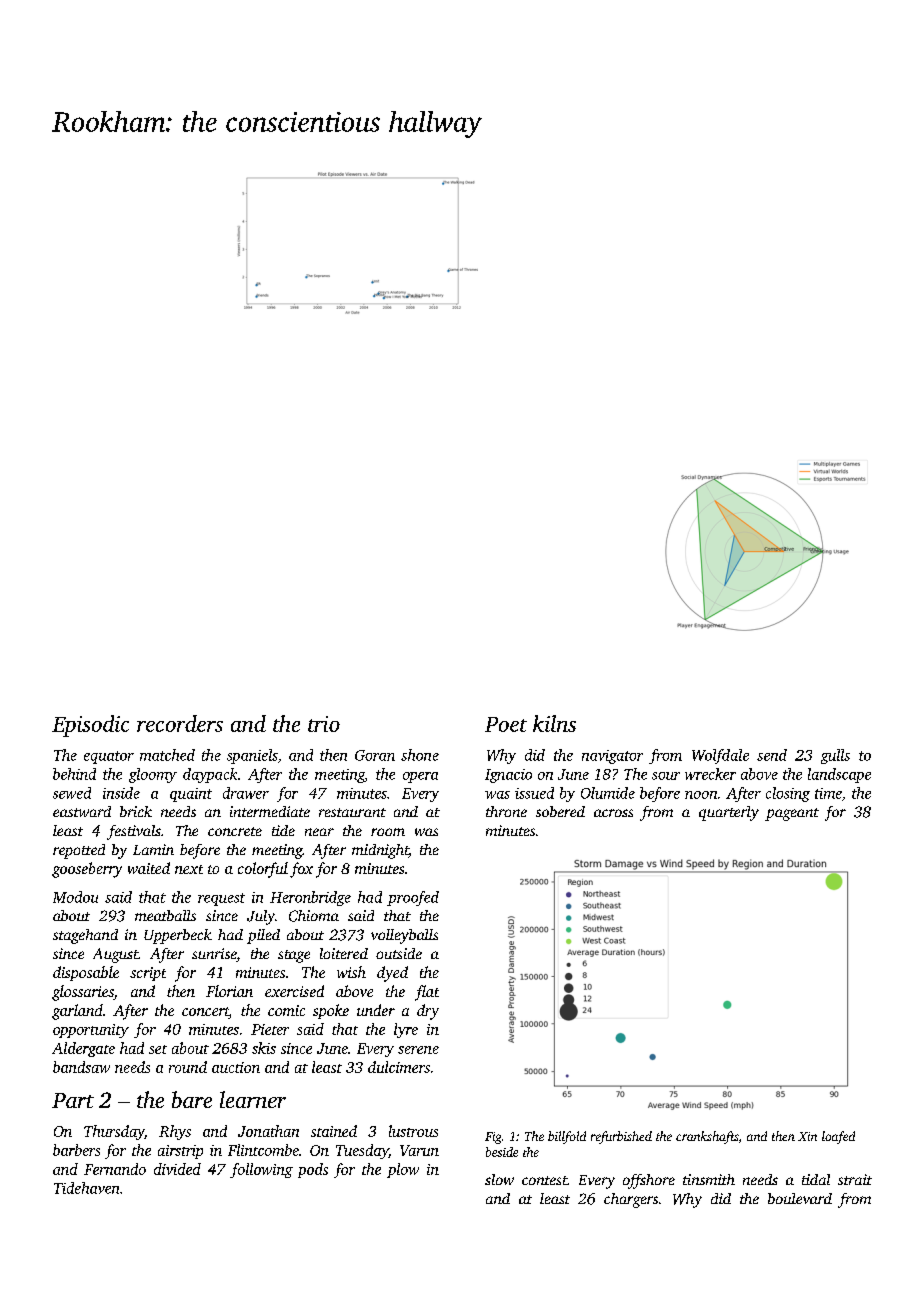  Describe the element at coordinates (221, 899) in the screenshot. I see `request` at that location.
